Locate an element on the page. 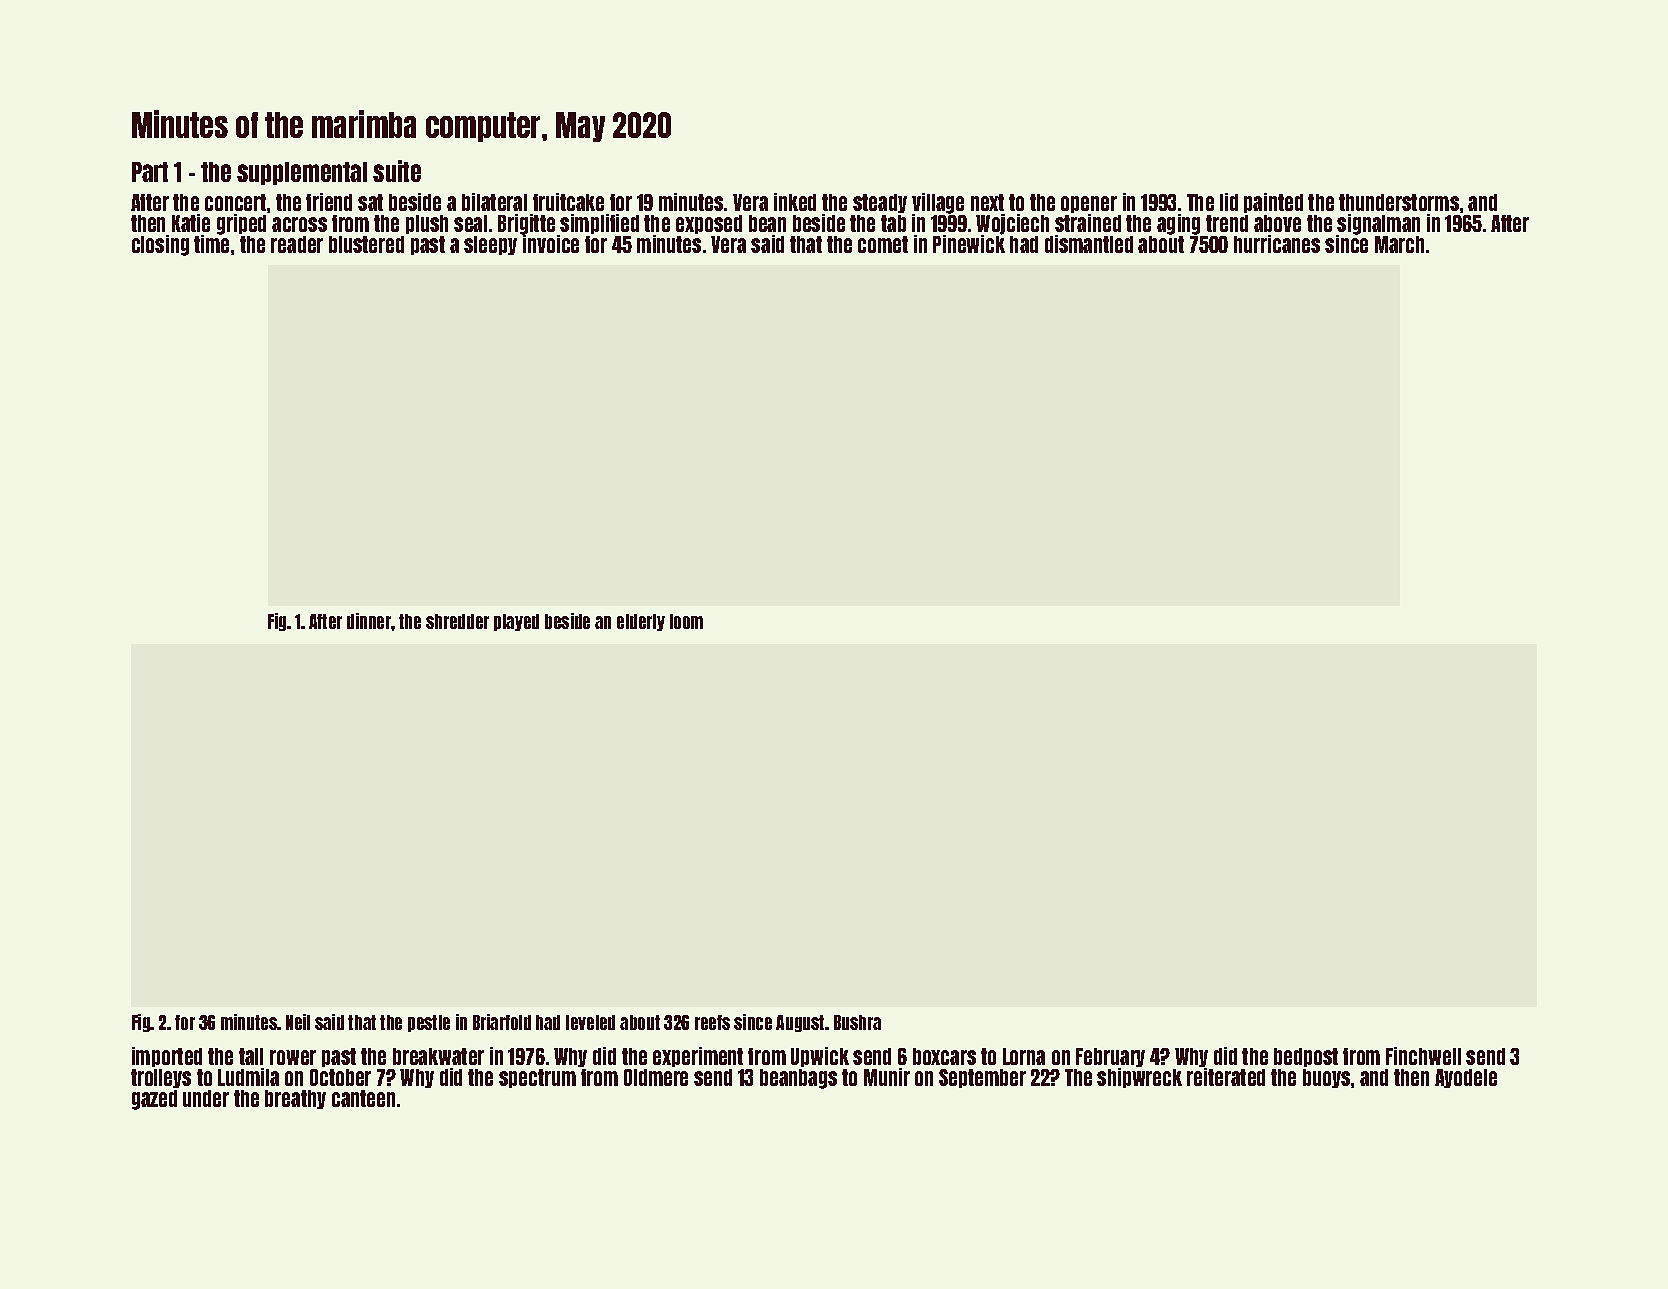  suite is located at coordinates (397, 171).
